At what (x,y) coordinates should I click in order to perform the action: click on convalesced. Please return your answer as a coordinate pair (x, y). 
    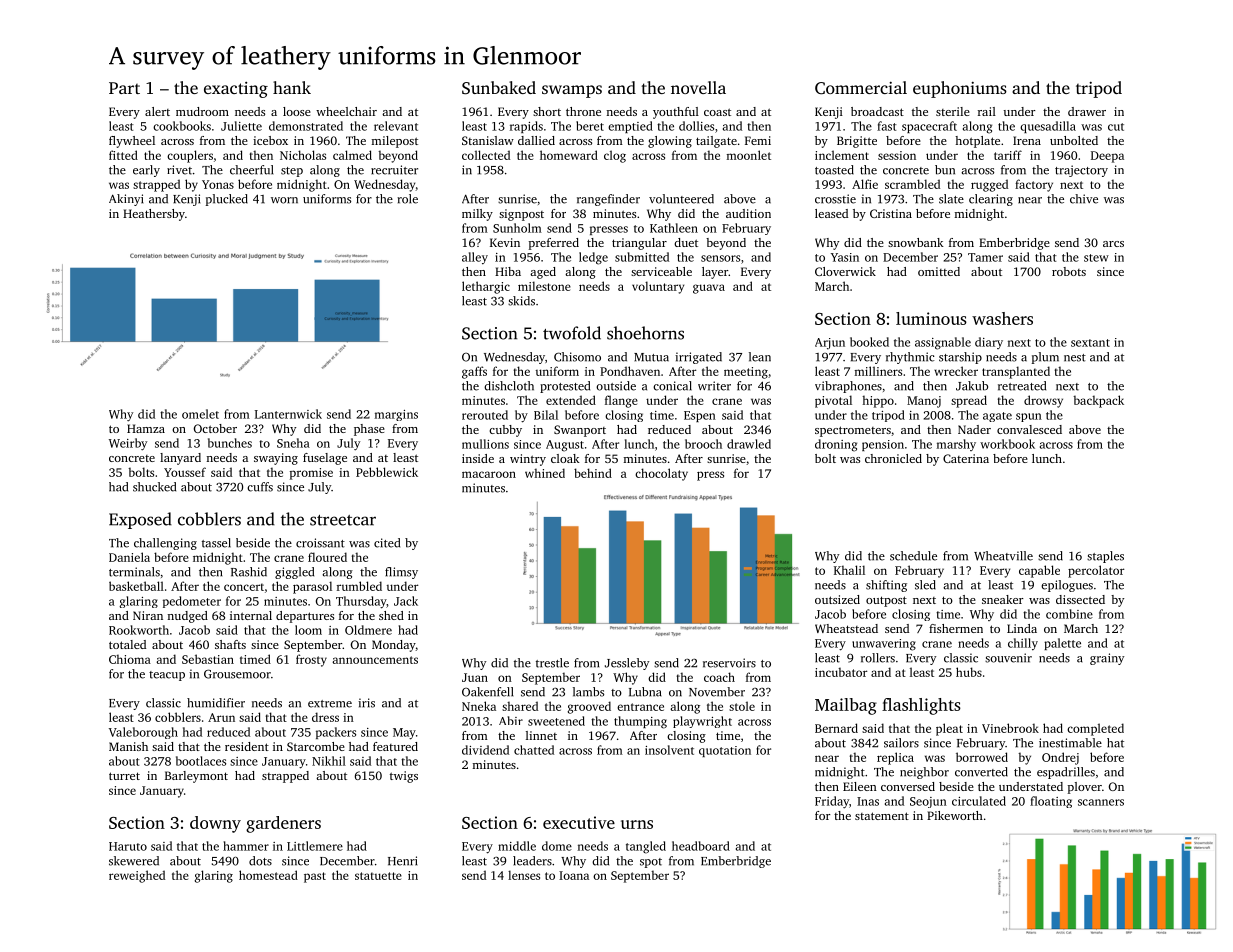
    Looking at the image, I should click on (1029, 429).
